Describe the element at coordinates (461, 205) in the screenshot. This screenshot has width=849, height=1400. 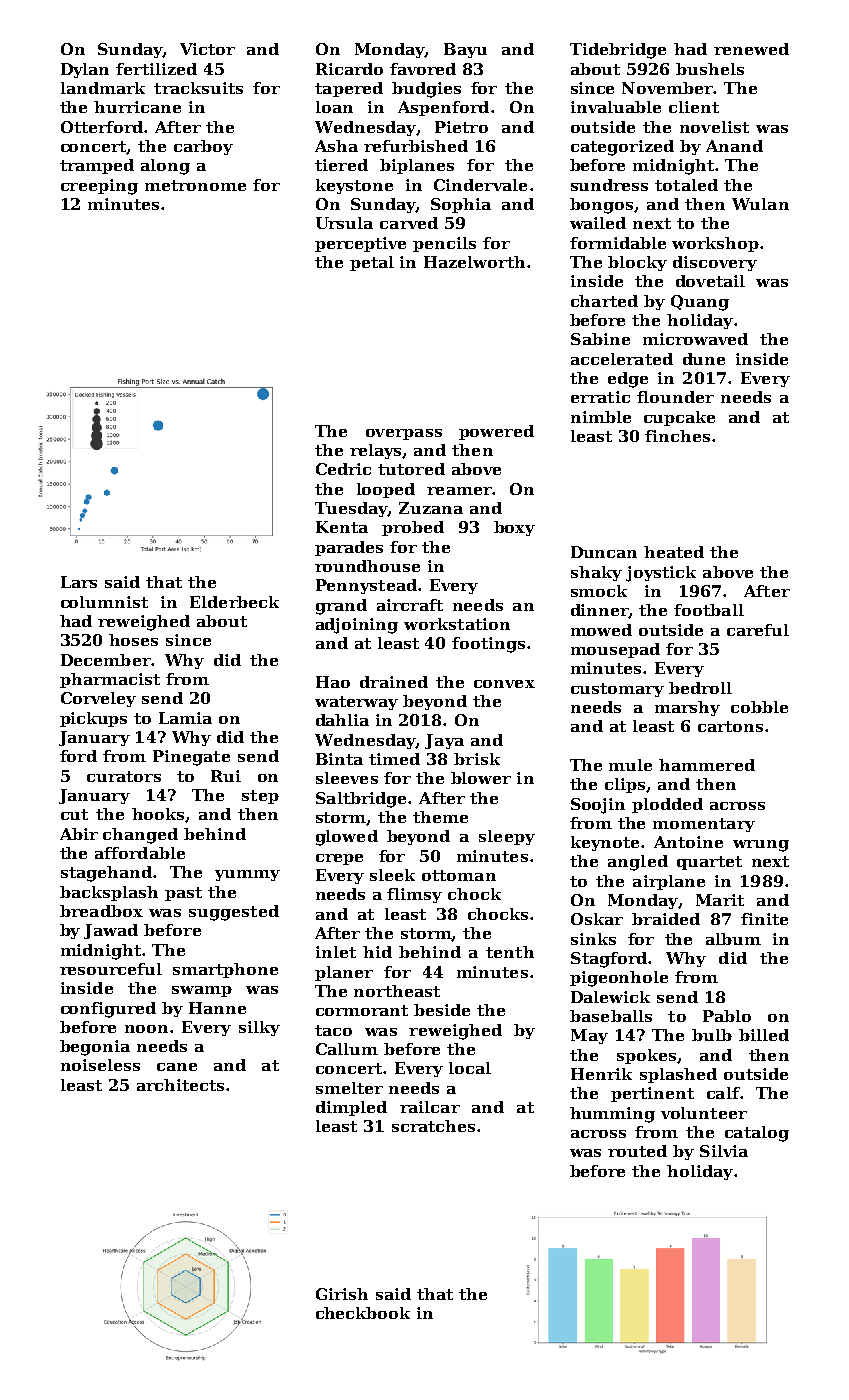
I see `Sophia` at that location.
